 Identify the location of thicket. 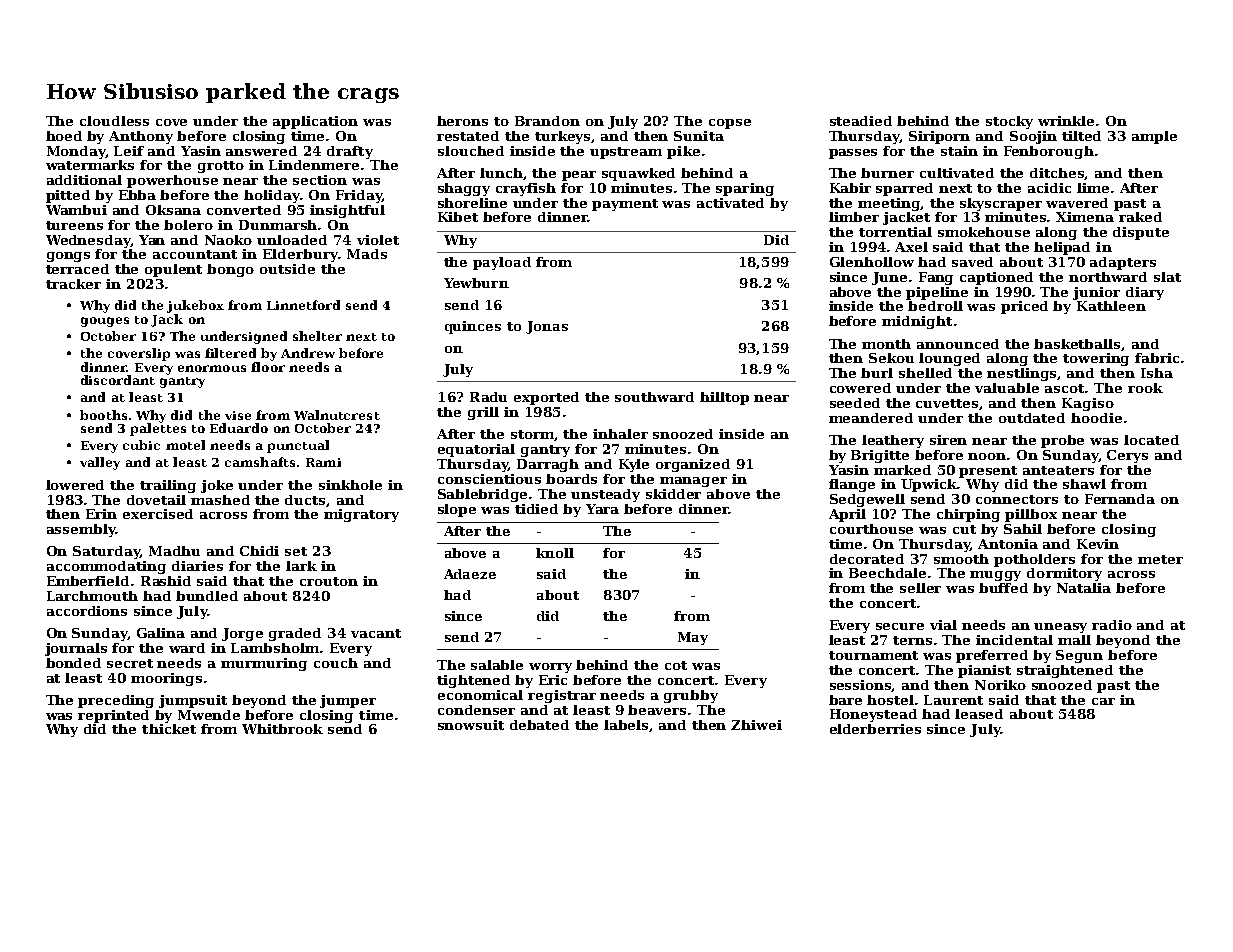
(169, 729).
